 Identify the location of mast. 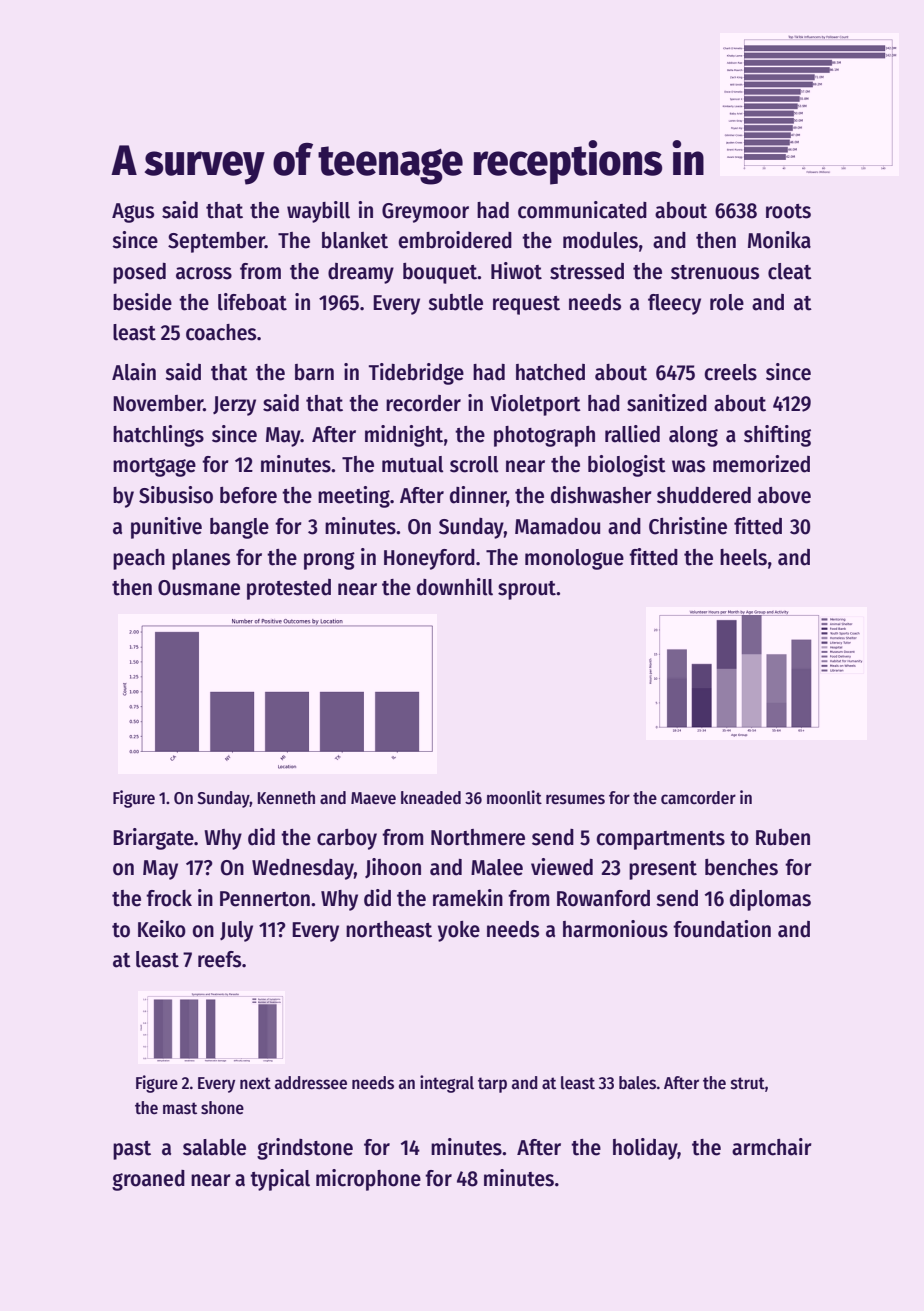
(180, 1108).
